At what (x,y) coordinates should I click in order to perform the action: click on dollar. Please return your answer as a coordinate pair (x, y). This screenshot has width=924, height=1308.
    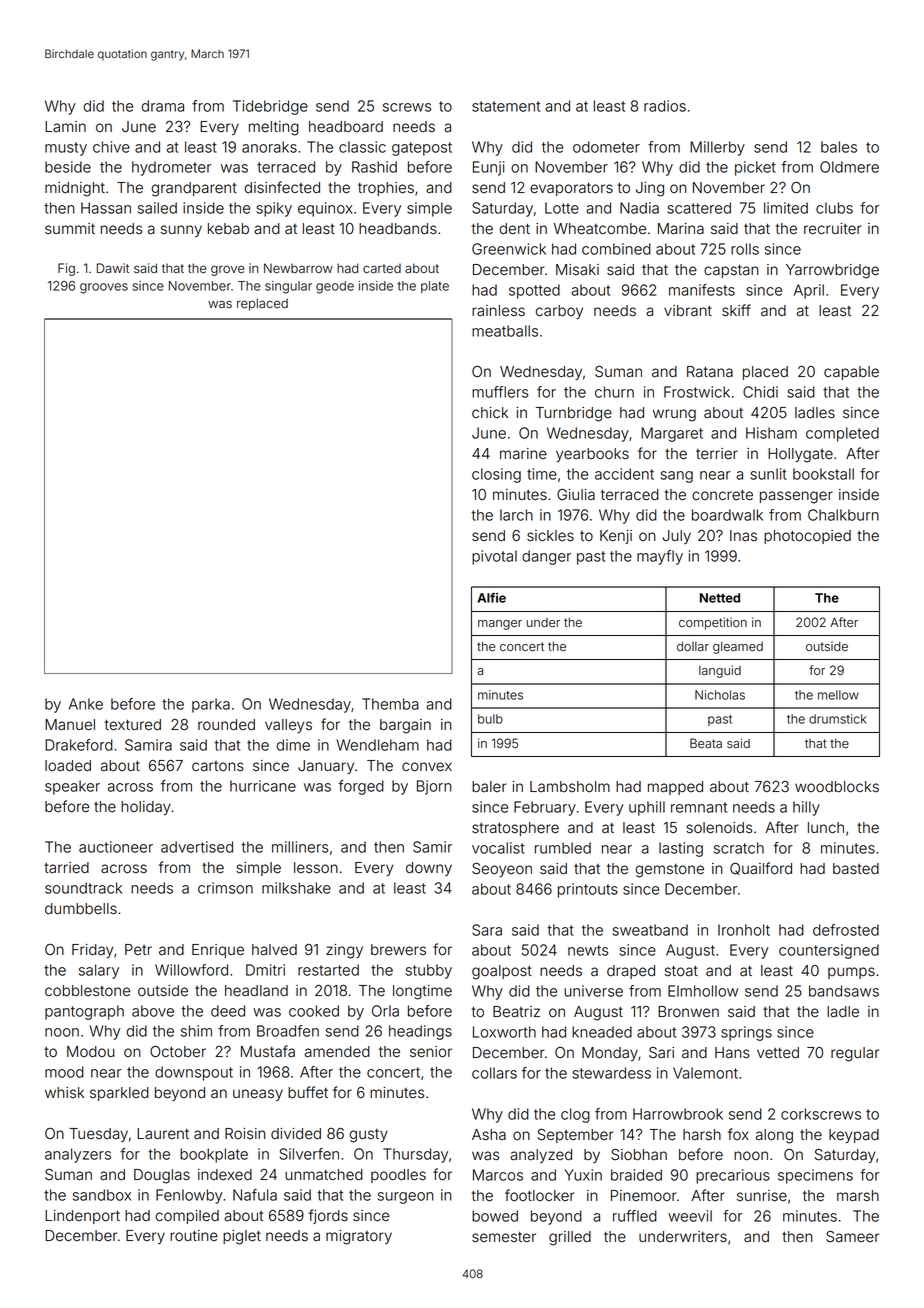
    Looking at the image, I should click on (693, 646).
